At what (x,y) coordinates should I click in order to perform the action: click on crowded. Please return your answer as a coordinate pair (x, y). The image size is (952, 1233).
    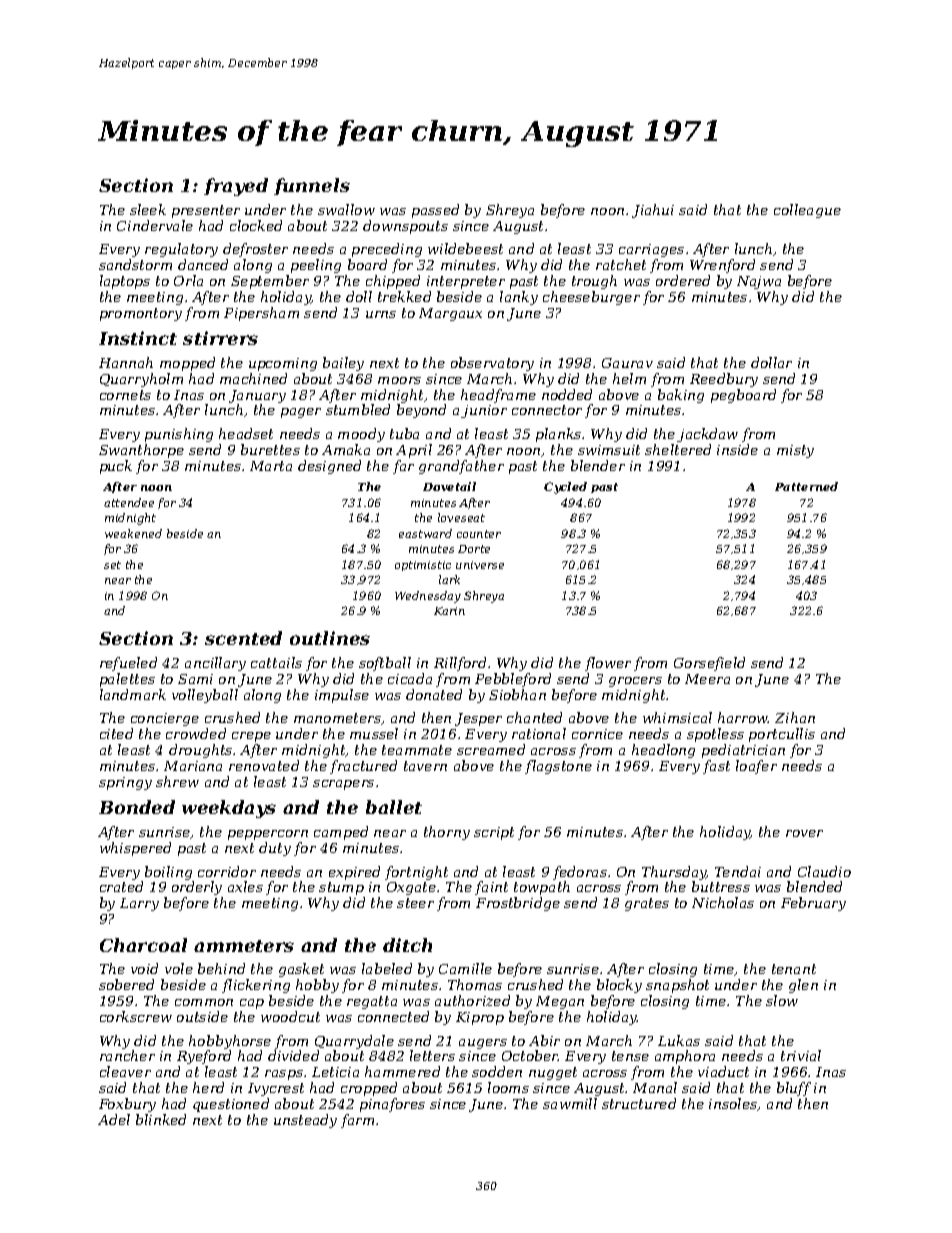
    Looking at the image, I should click on (196, 733).
